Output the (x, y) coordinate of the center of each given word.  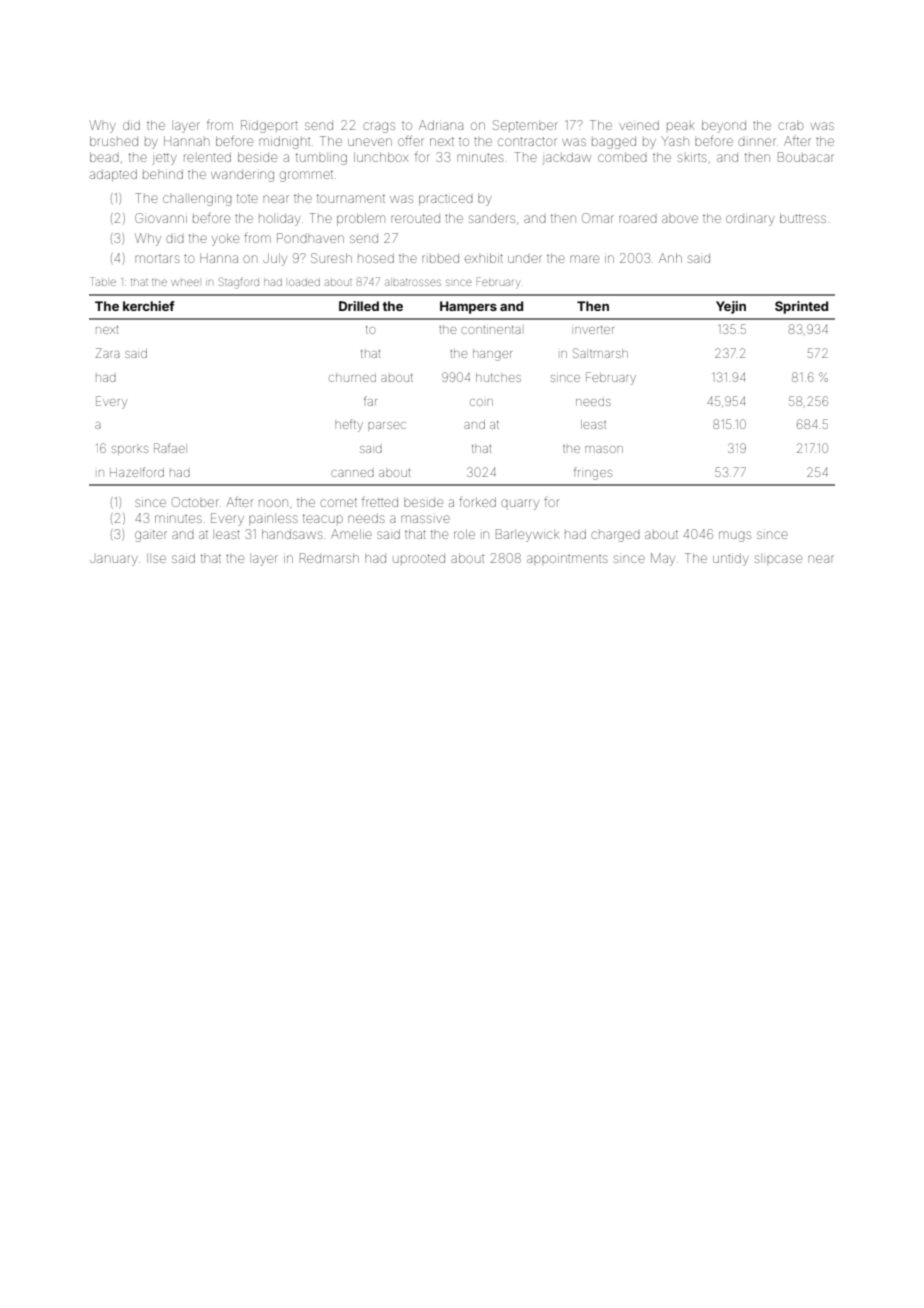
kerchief (149, 306)
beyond (724, 126)
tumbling (321, 158)
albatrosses (413, 282)
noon (273, 503)
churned (352, 377)
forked (477, 502)
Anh (670, 258)
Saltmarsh (600, 353)
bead (104, 157)
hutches (498, 377)
